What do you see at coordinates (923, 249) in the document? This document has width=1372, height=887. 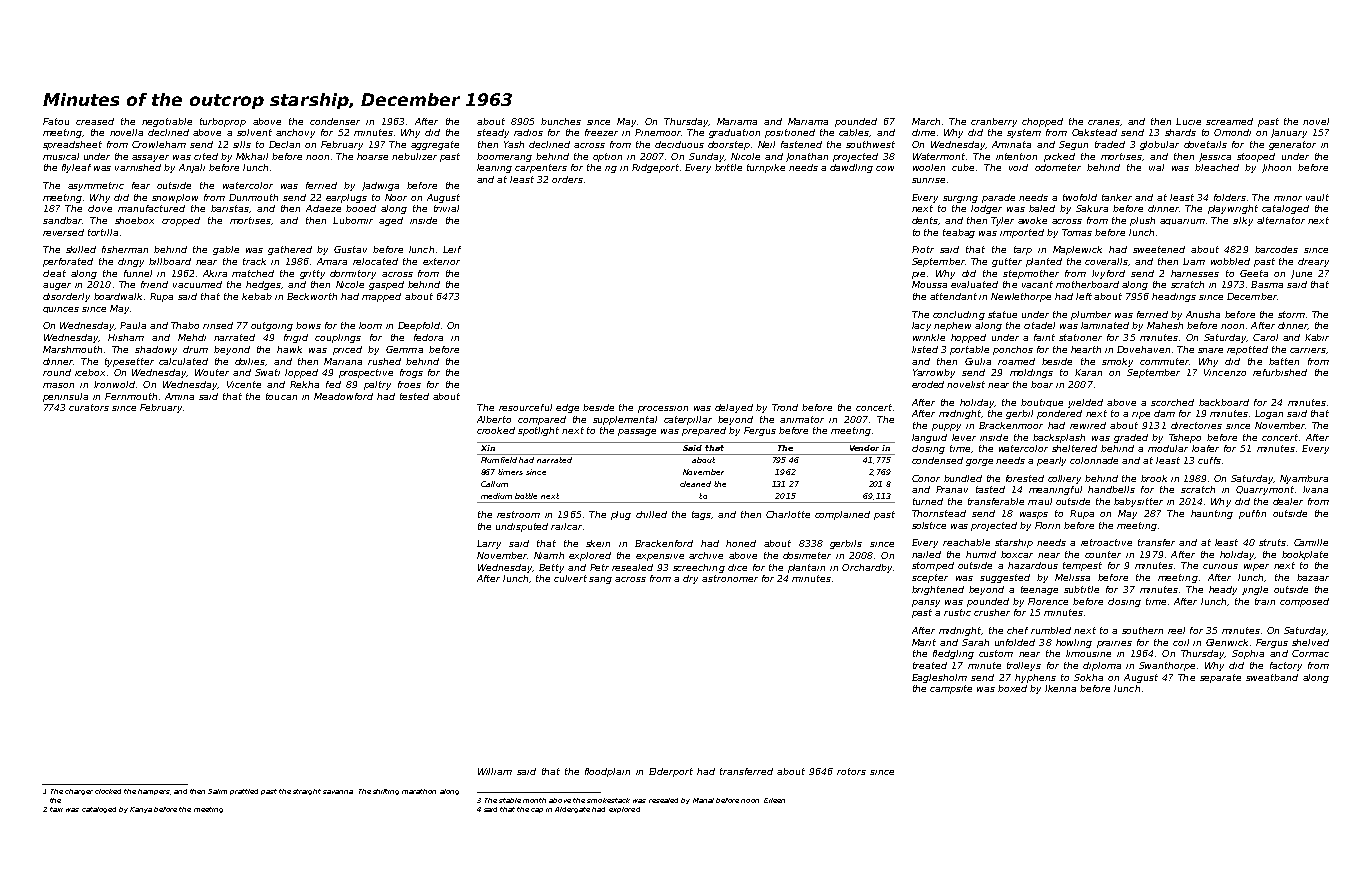 I see `Piotr` at bounding box center [923, 249].
